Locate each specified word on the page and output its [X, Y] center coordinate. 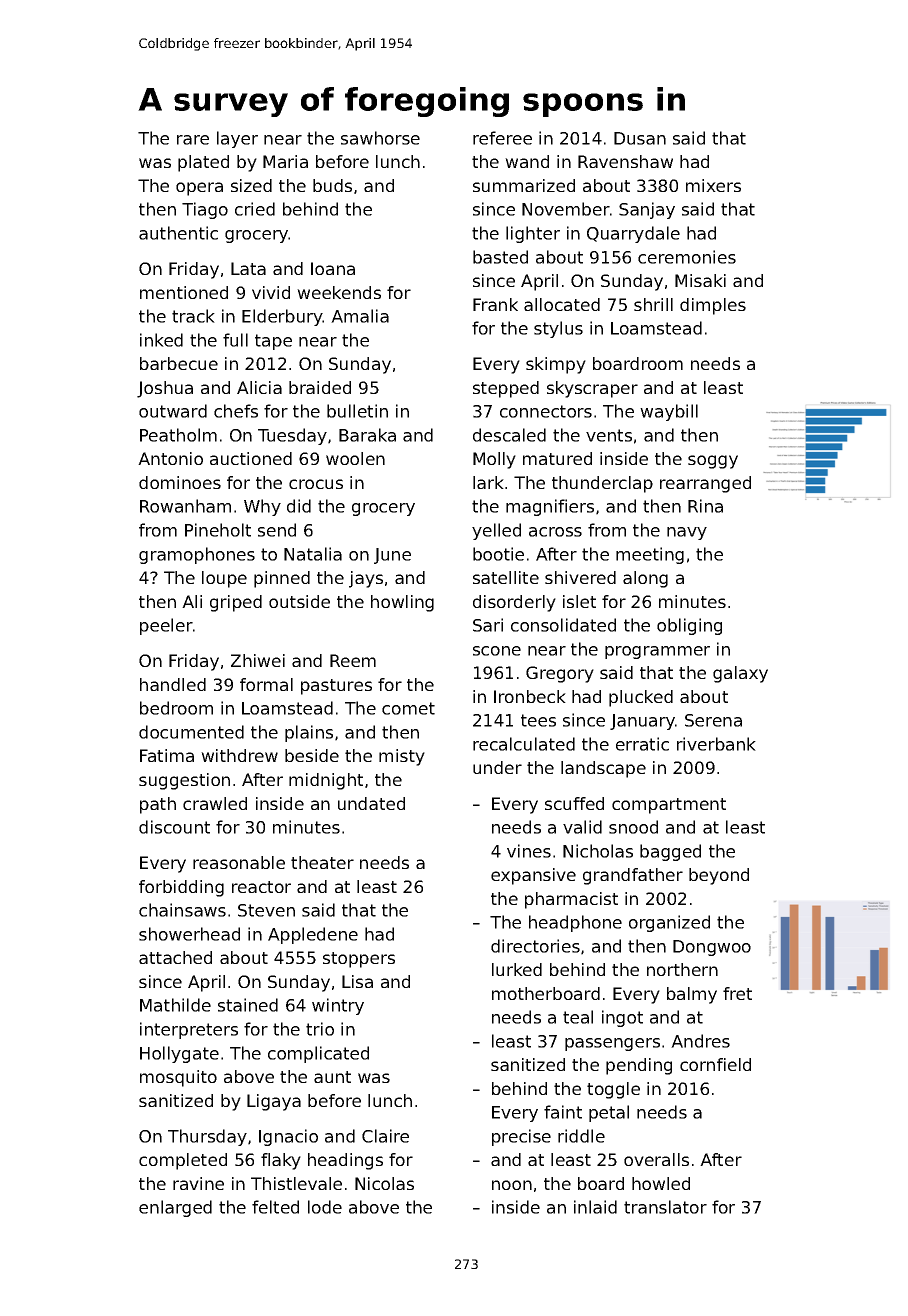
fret [737, 993]
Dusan [640, 138]
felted [275, 1207]
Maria [285, 161]
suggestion [184, 781]
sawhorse [380, 138]
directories [535, 946]
